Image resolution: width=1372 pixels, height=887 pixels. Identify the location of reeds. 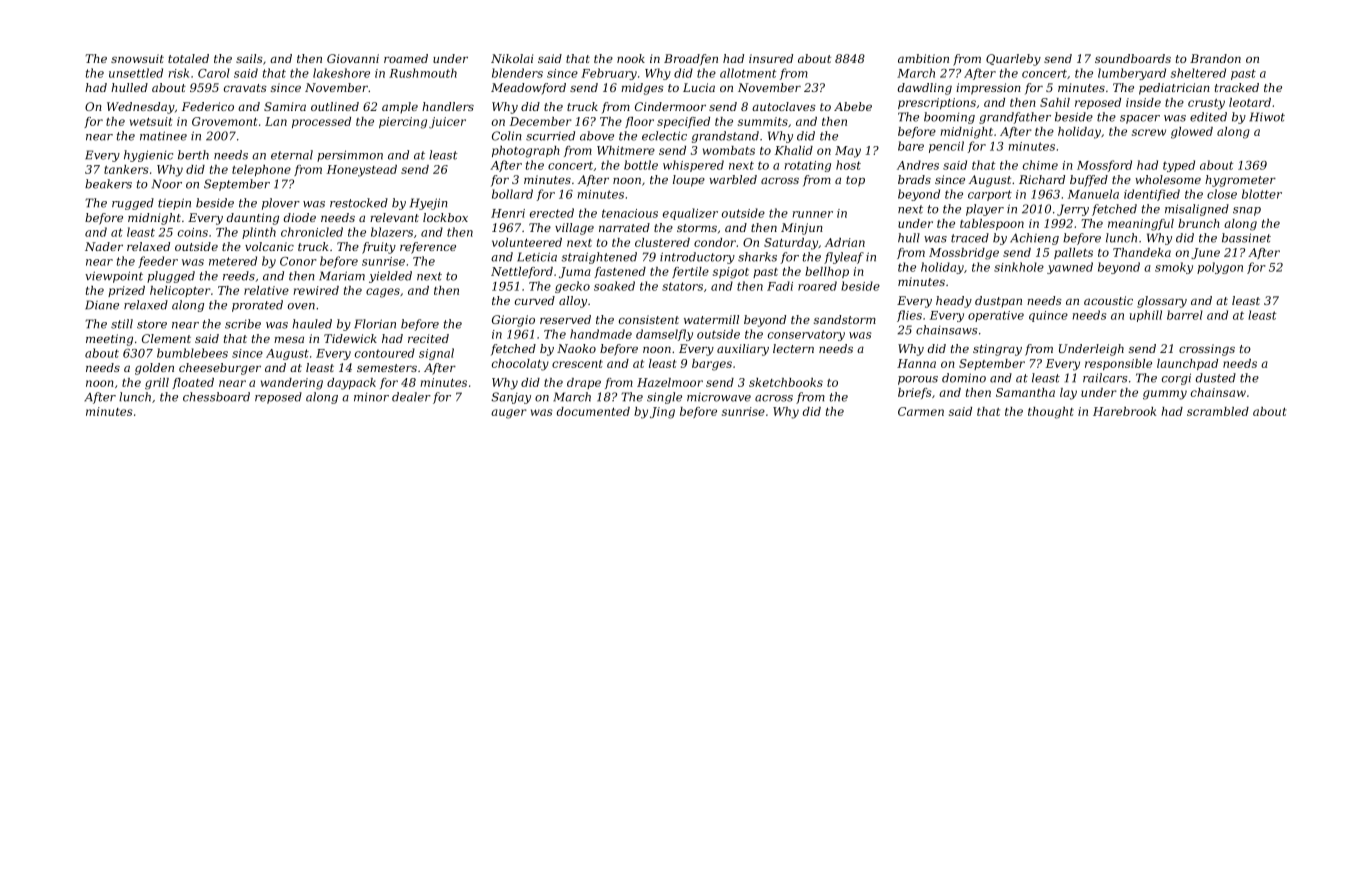
(239, 276).
